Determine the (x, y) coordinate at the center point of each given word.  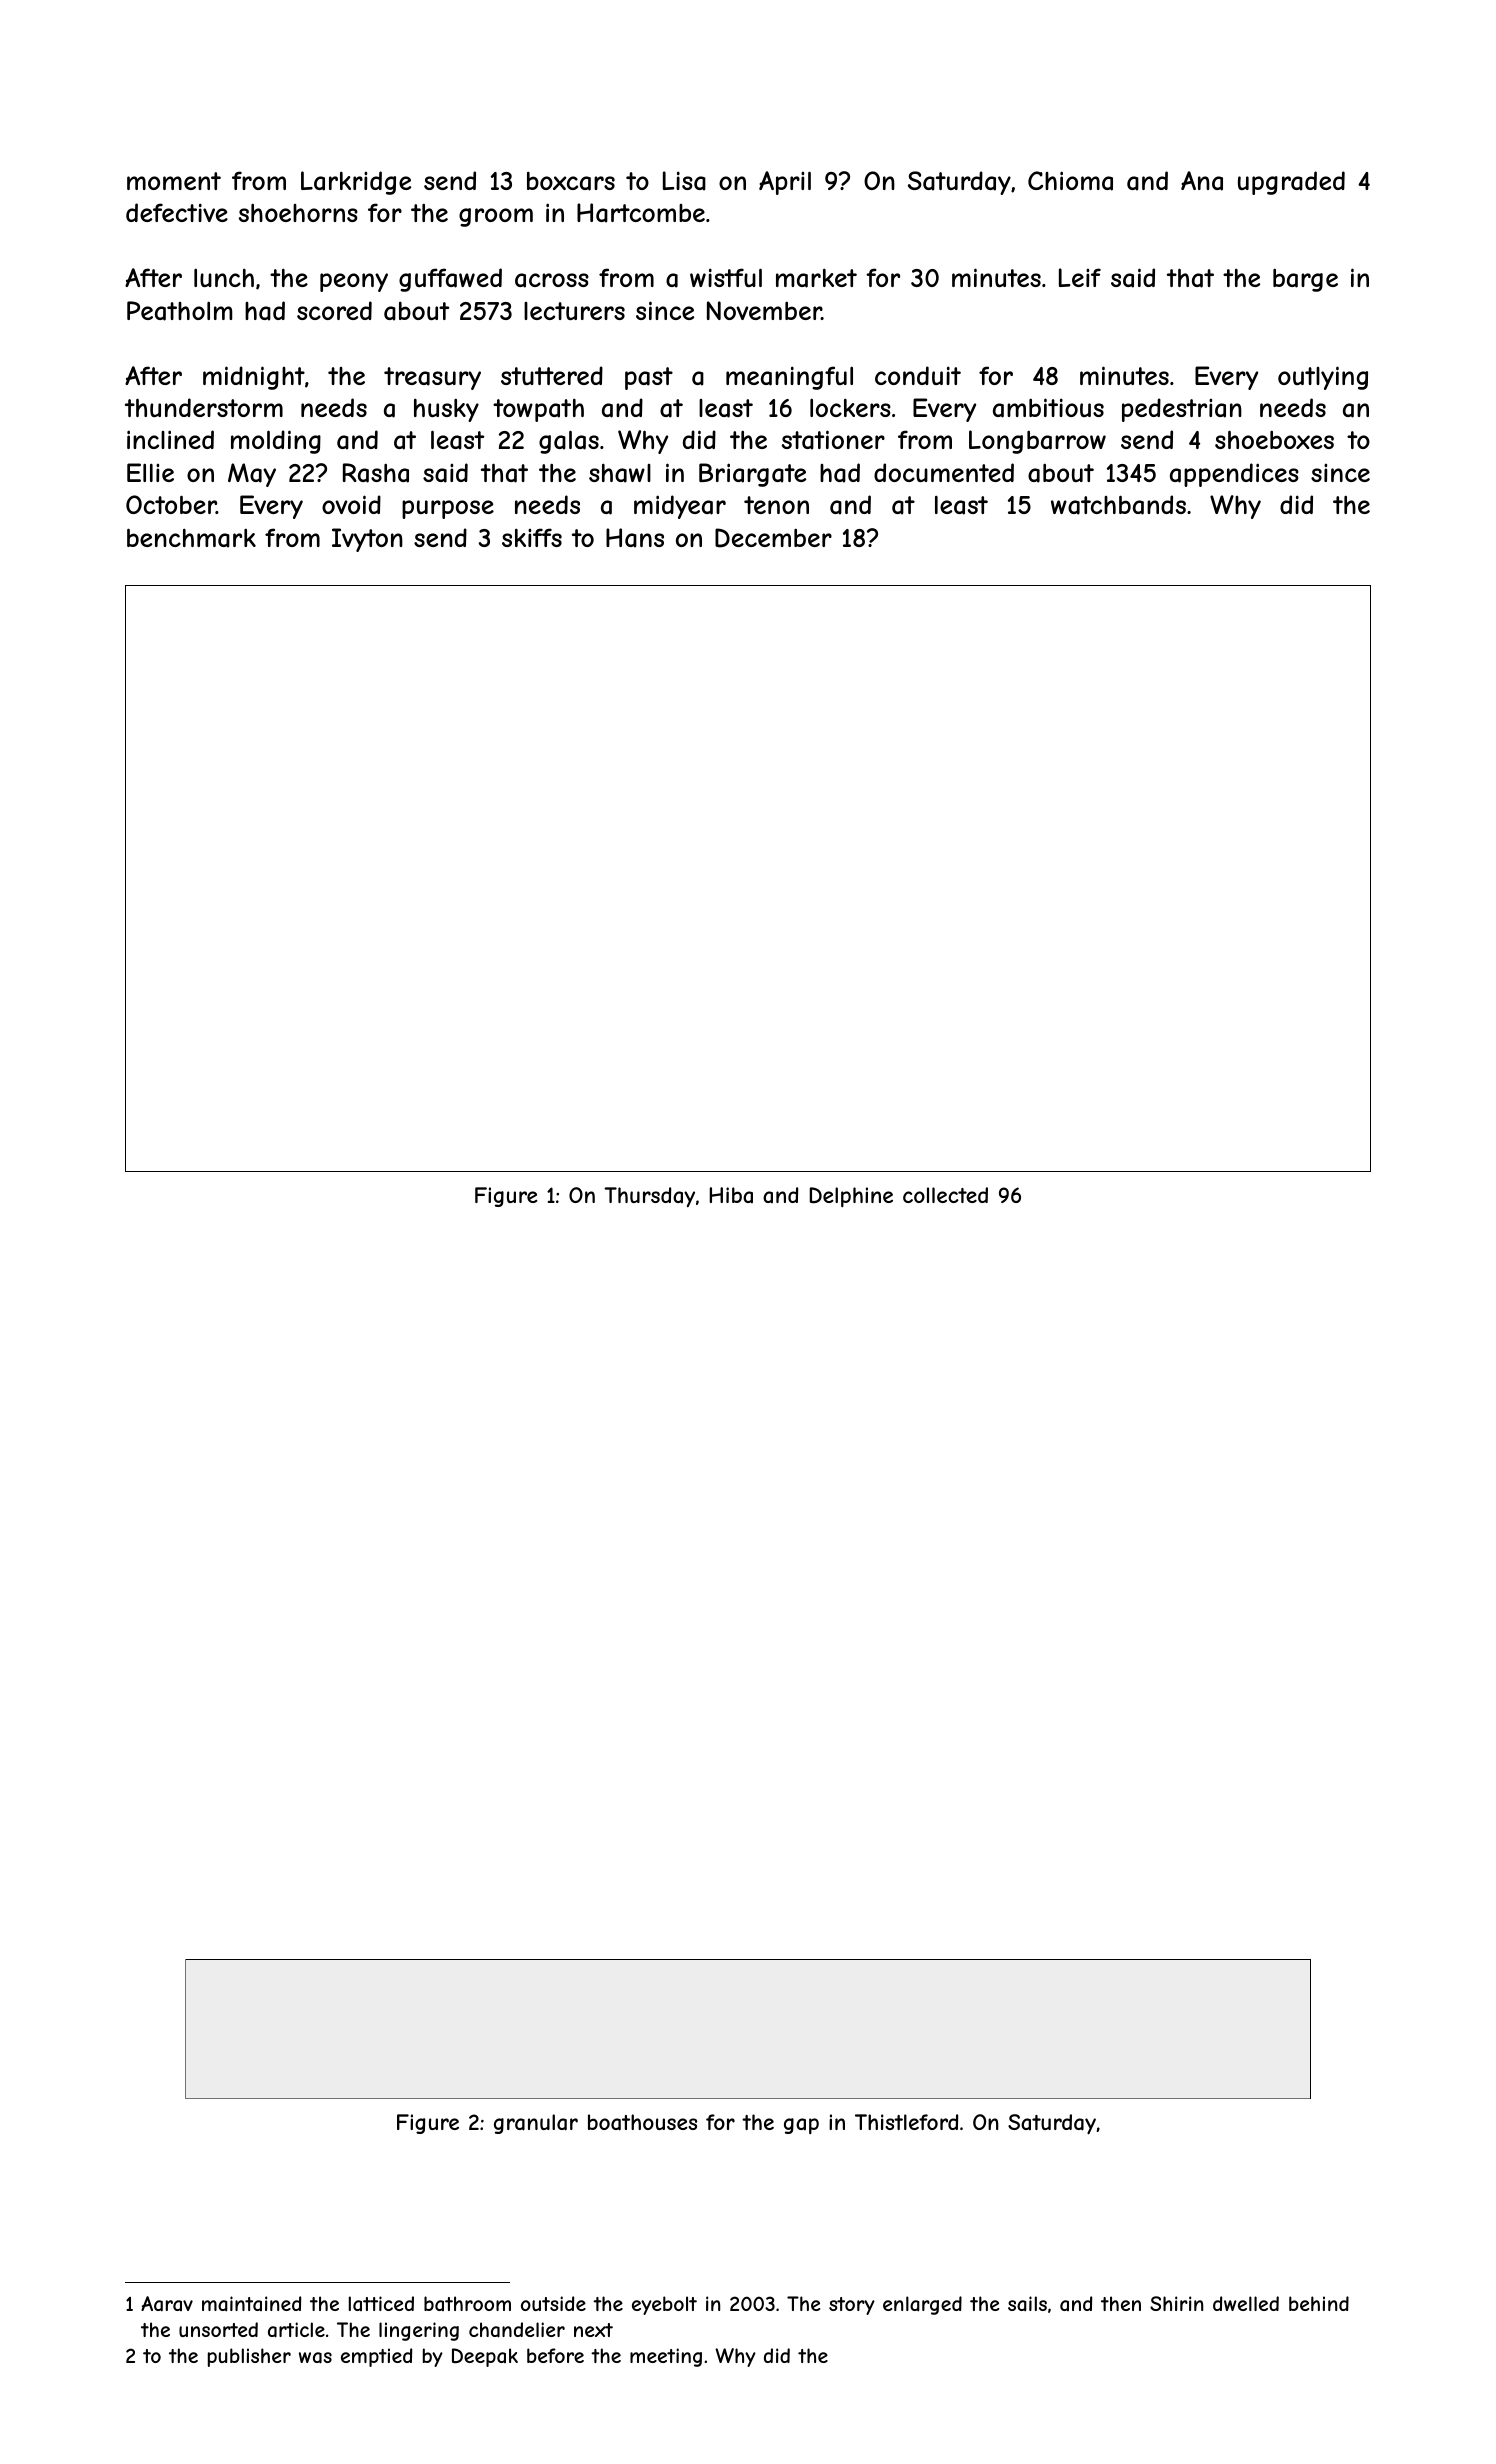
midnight (254, 378)
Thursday (649, 1197)
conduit (918, 375)
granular (536, 2124)
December (773, 538)
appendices (1234, 475)
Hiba (731, 1195)
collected (945, 1195)
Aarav (167, 2304)
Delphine (851, 1197)
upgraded (1291, 183)
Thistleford (906, 2122)
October (171, 504)
